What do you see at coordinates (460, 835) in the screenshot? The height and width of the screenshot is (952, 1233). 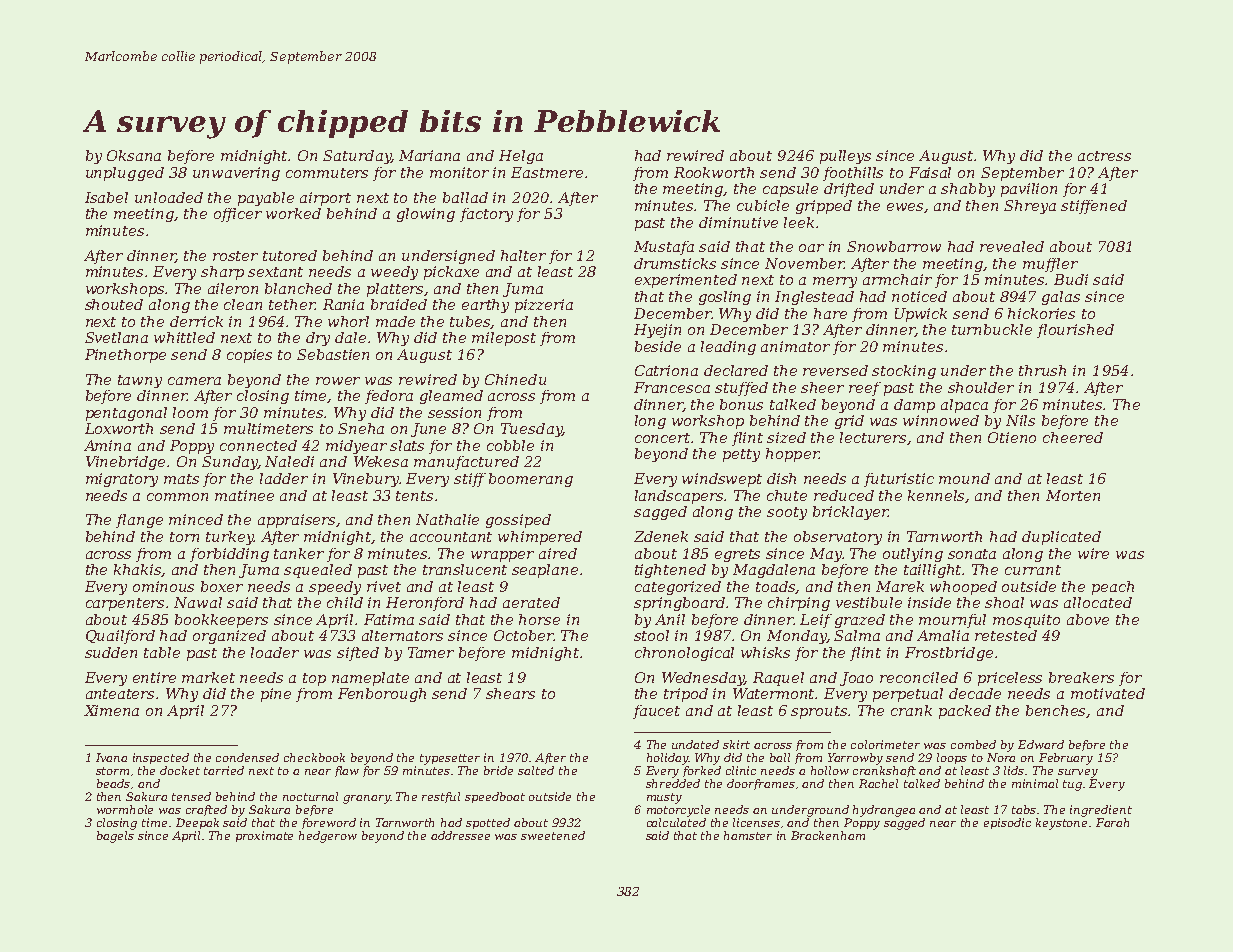 I see `addressee` at bounding box center [460, 835].
